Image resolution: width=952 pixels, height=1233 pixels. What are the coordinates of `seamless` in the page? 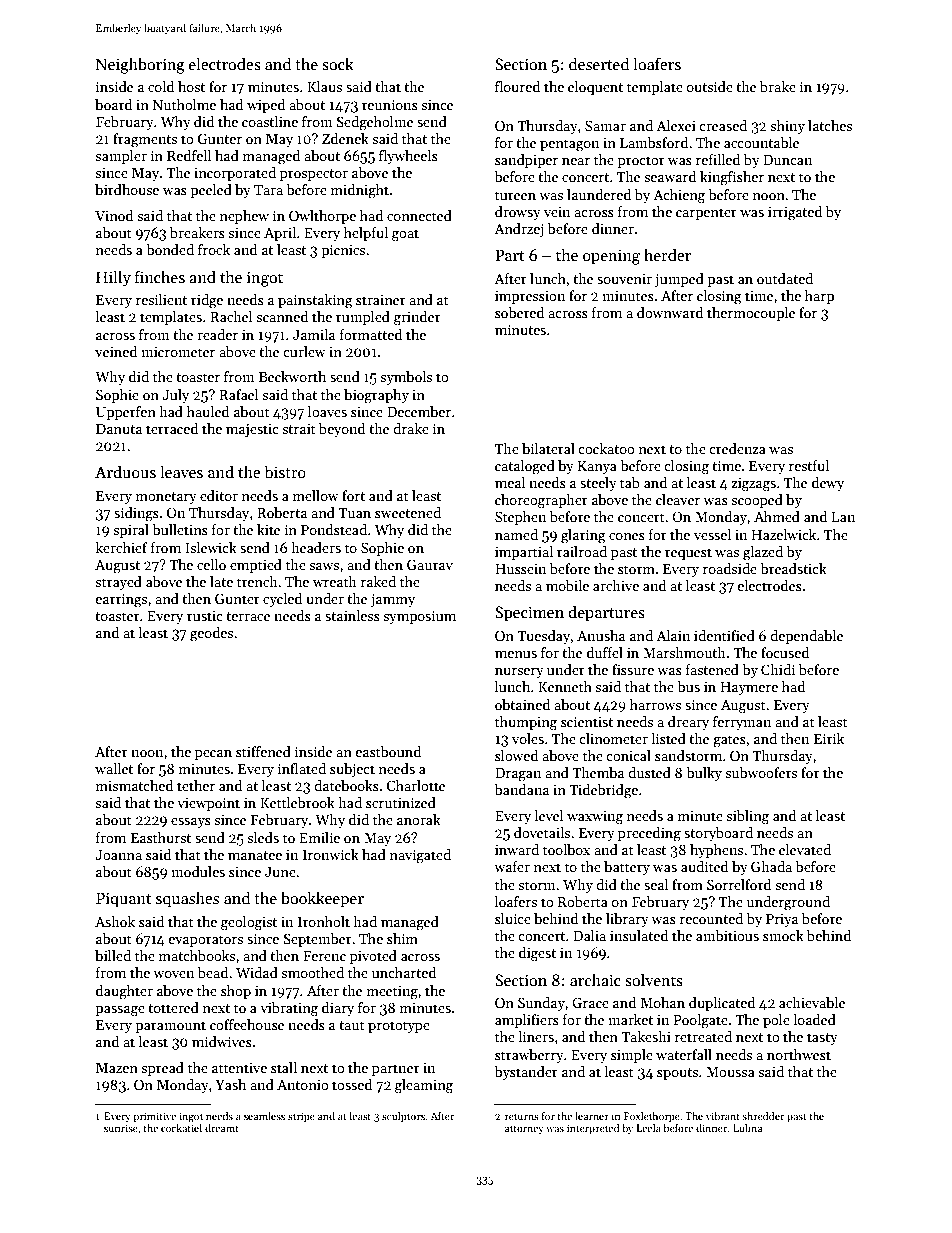 It's located at (264, 1116).
